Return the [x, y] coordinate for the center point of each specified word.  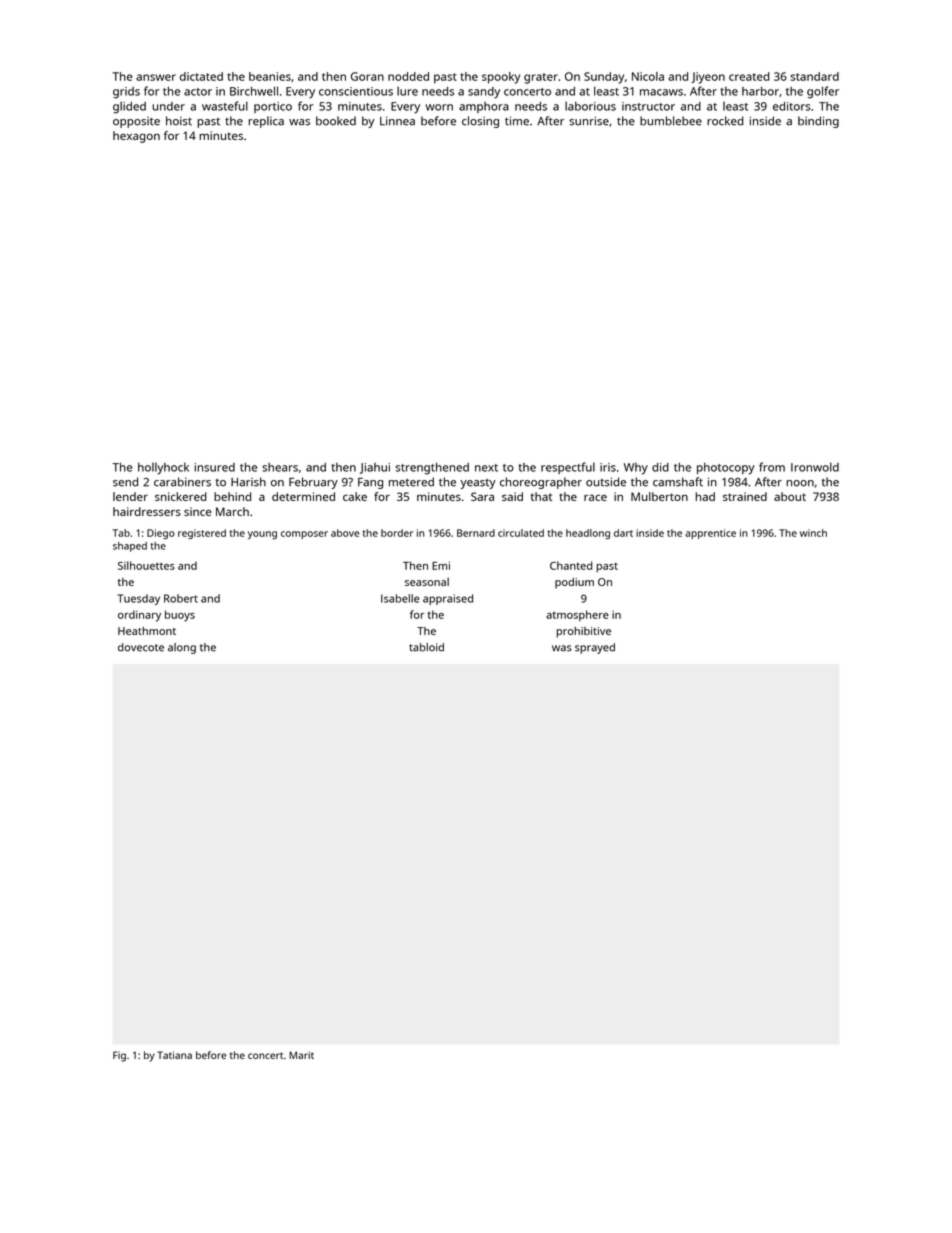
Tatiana [174, 1055]
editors [791, 106]
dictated [201, 76]
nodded [408, 76]
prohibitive [584, 632]
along [182, 648]
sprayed [595, 648]
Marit [301, 1055]
